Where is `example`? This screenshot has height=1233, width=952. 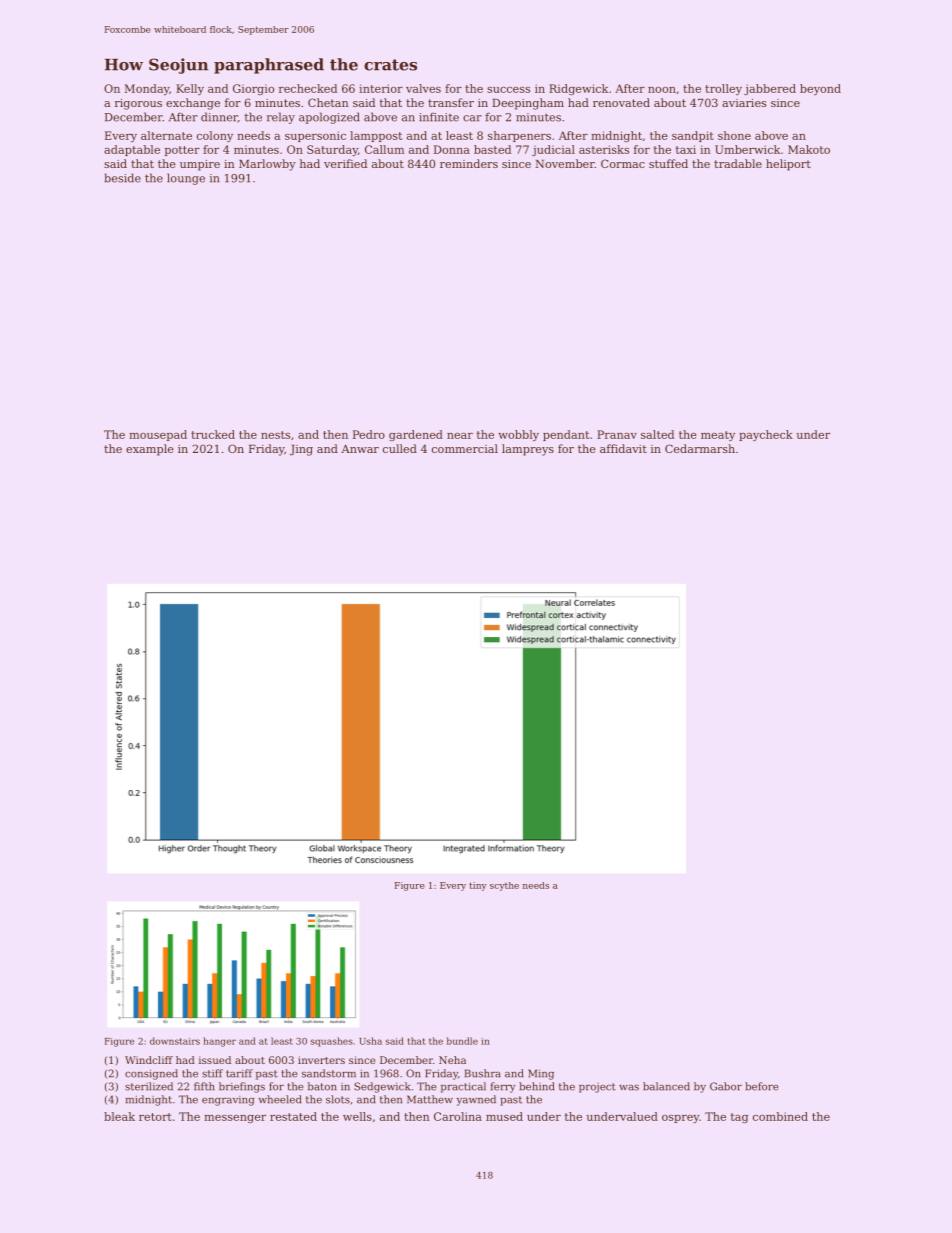 example is located at coordinates (150, 450).
